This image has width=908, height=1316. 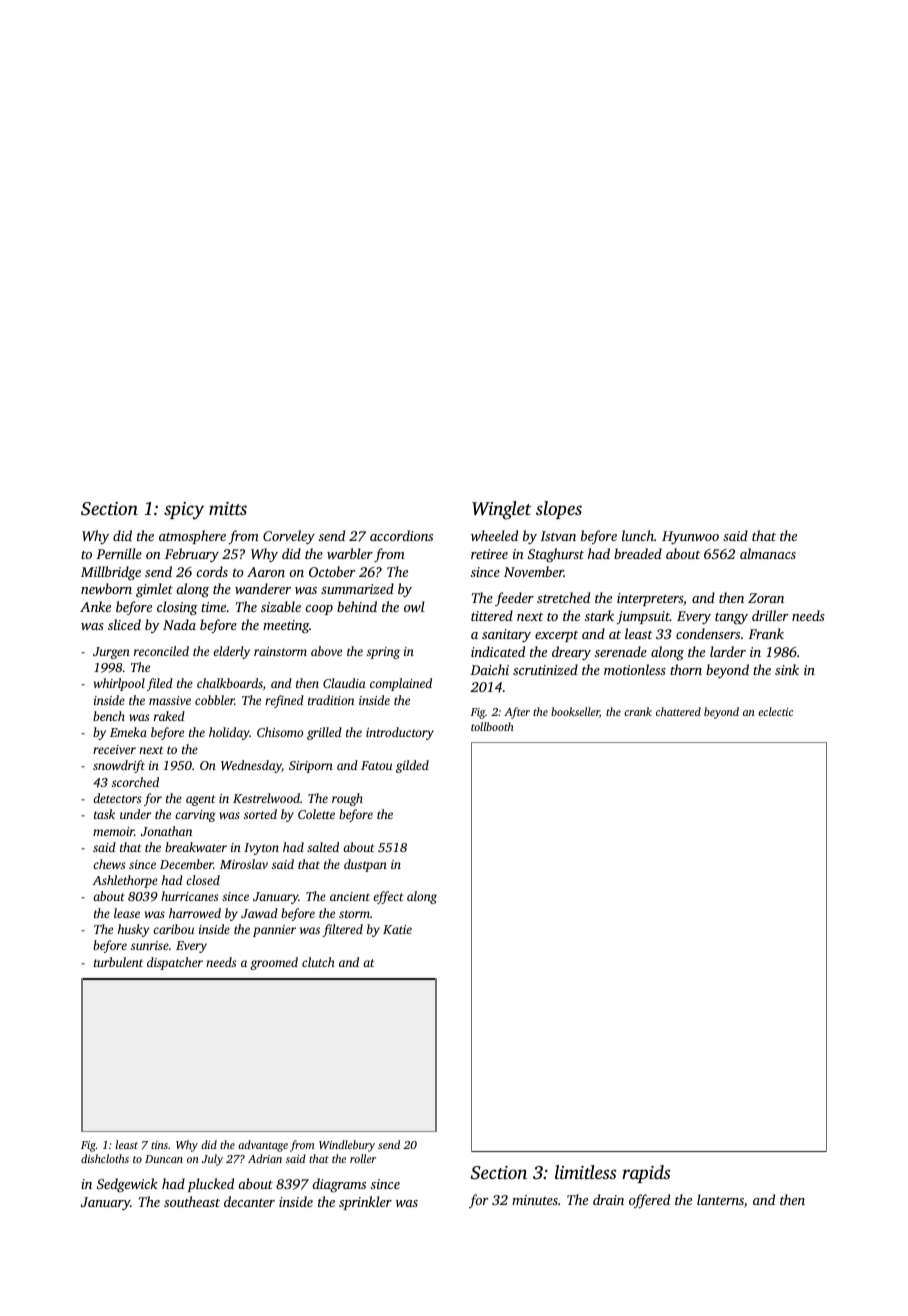 I want to click on hurricanes, so click(x=189, y=896).
